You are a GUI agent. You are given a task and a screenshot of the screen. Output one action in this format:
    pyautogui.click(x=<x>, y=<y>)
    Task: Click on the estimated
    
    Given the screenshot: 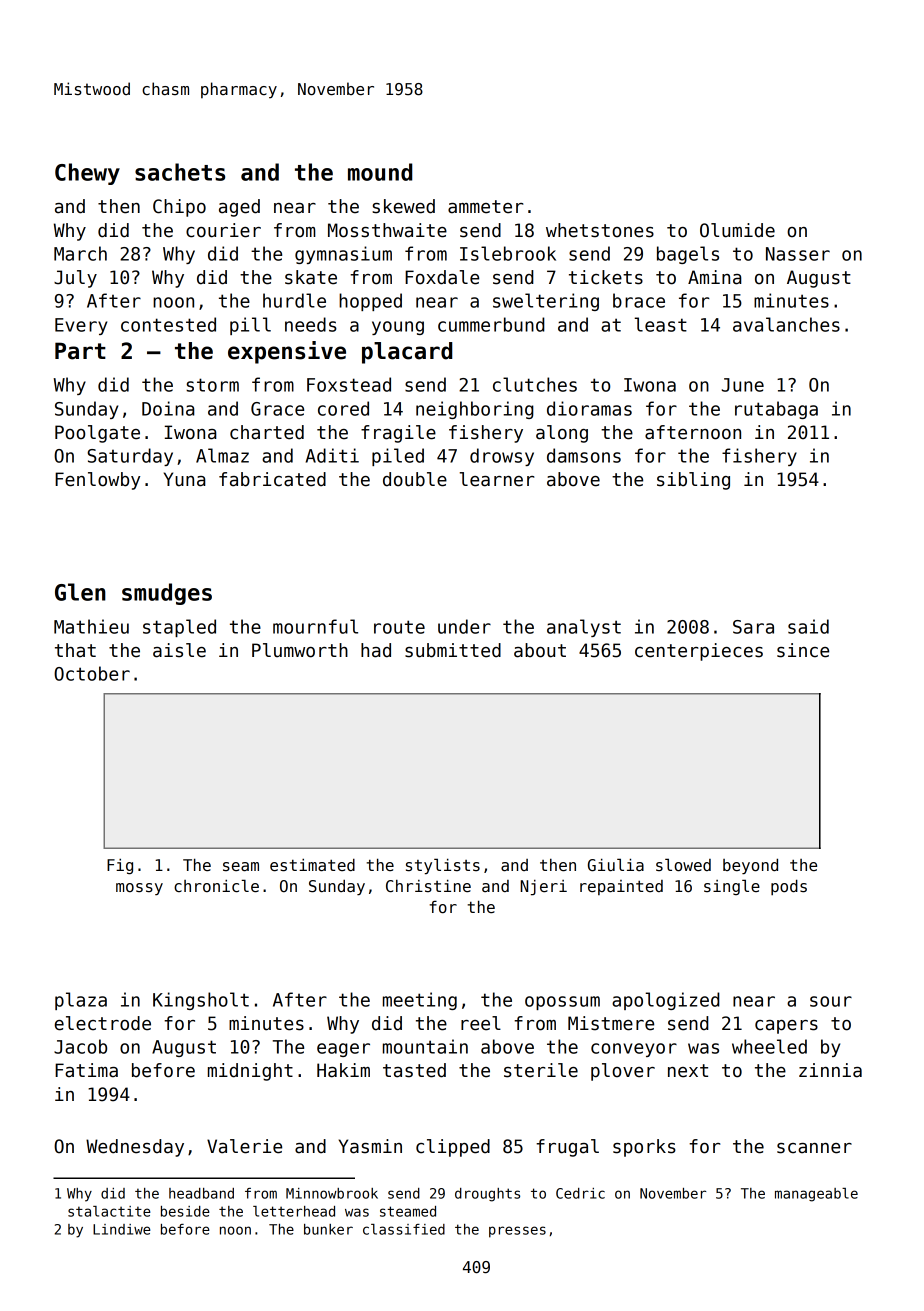 What is the action you would take?
    pyautogui.click(x=312, y=865)
